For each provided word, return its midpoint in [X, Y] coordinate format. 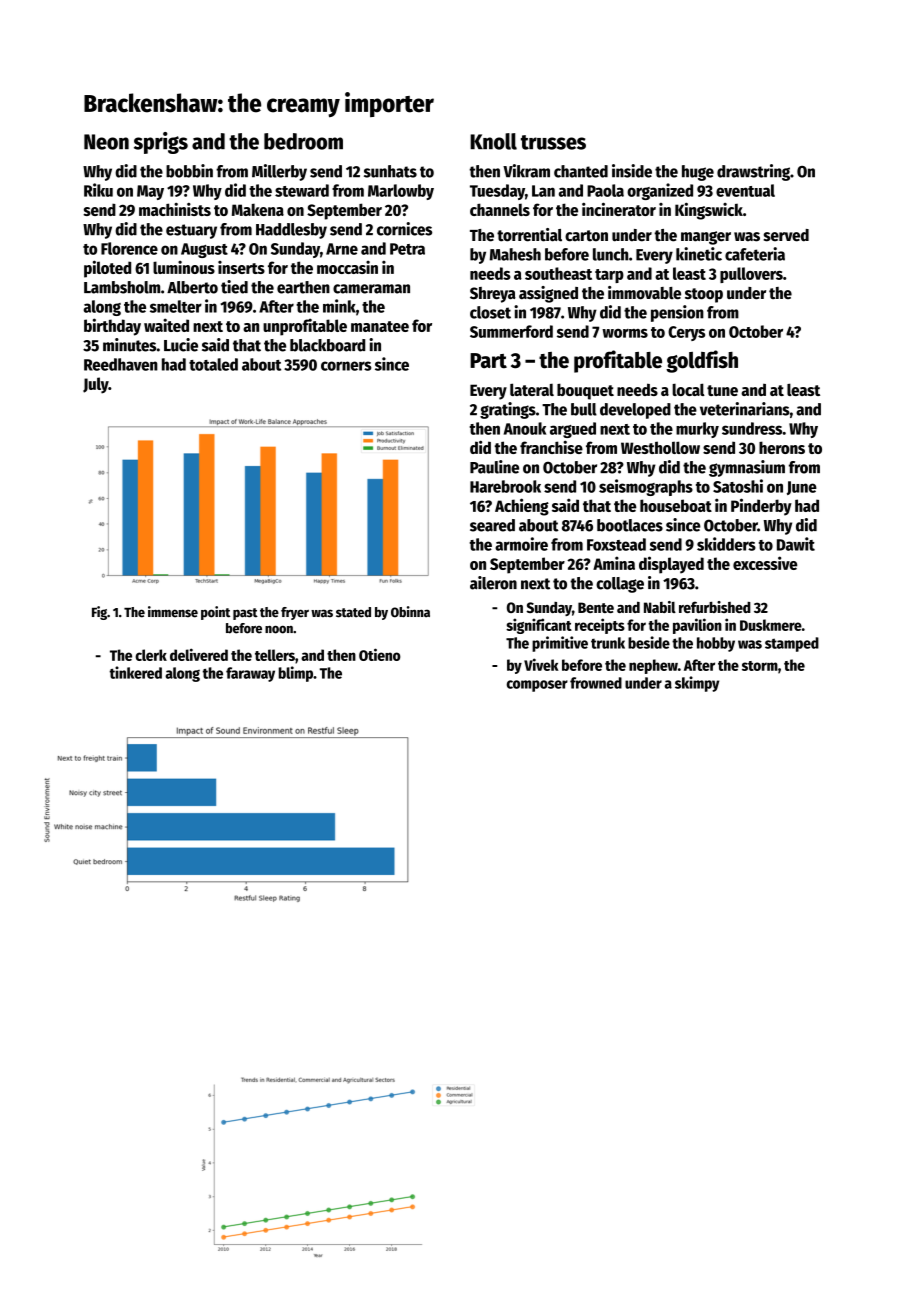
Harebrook [505, 486]
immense [173, 612]
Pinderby [761, 507]
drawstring [753, 172]
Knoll [493, 141]
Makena [258, 209]
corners [346, 366]
